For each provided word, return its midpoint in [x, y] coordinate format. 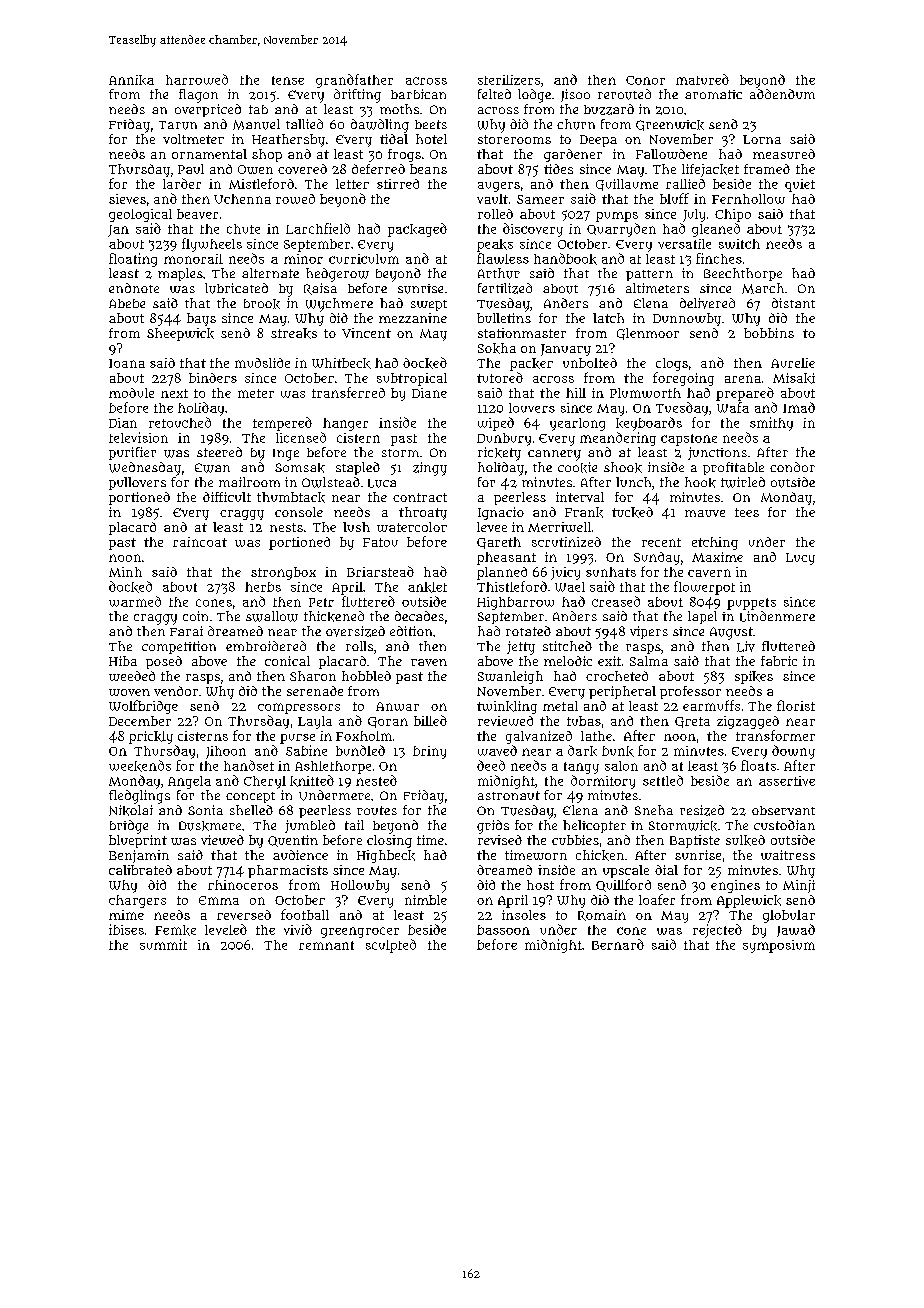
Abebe [127, 303]
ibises [126, 929]
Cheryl [265, 782]
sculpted [391, 946]
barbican [418, 94]
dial [666, 870]
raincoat [200, 542]
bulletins [504, 318]
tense [288, 80]
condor [792, 467]
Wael [570, 587]
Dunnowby [687, 319]
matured [702, 79]
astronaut [509, 795]
